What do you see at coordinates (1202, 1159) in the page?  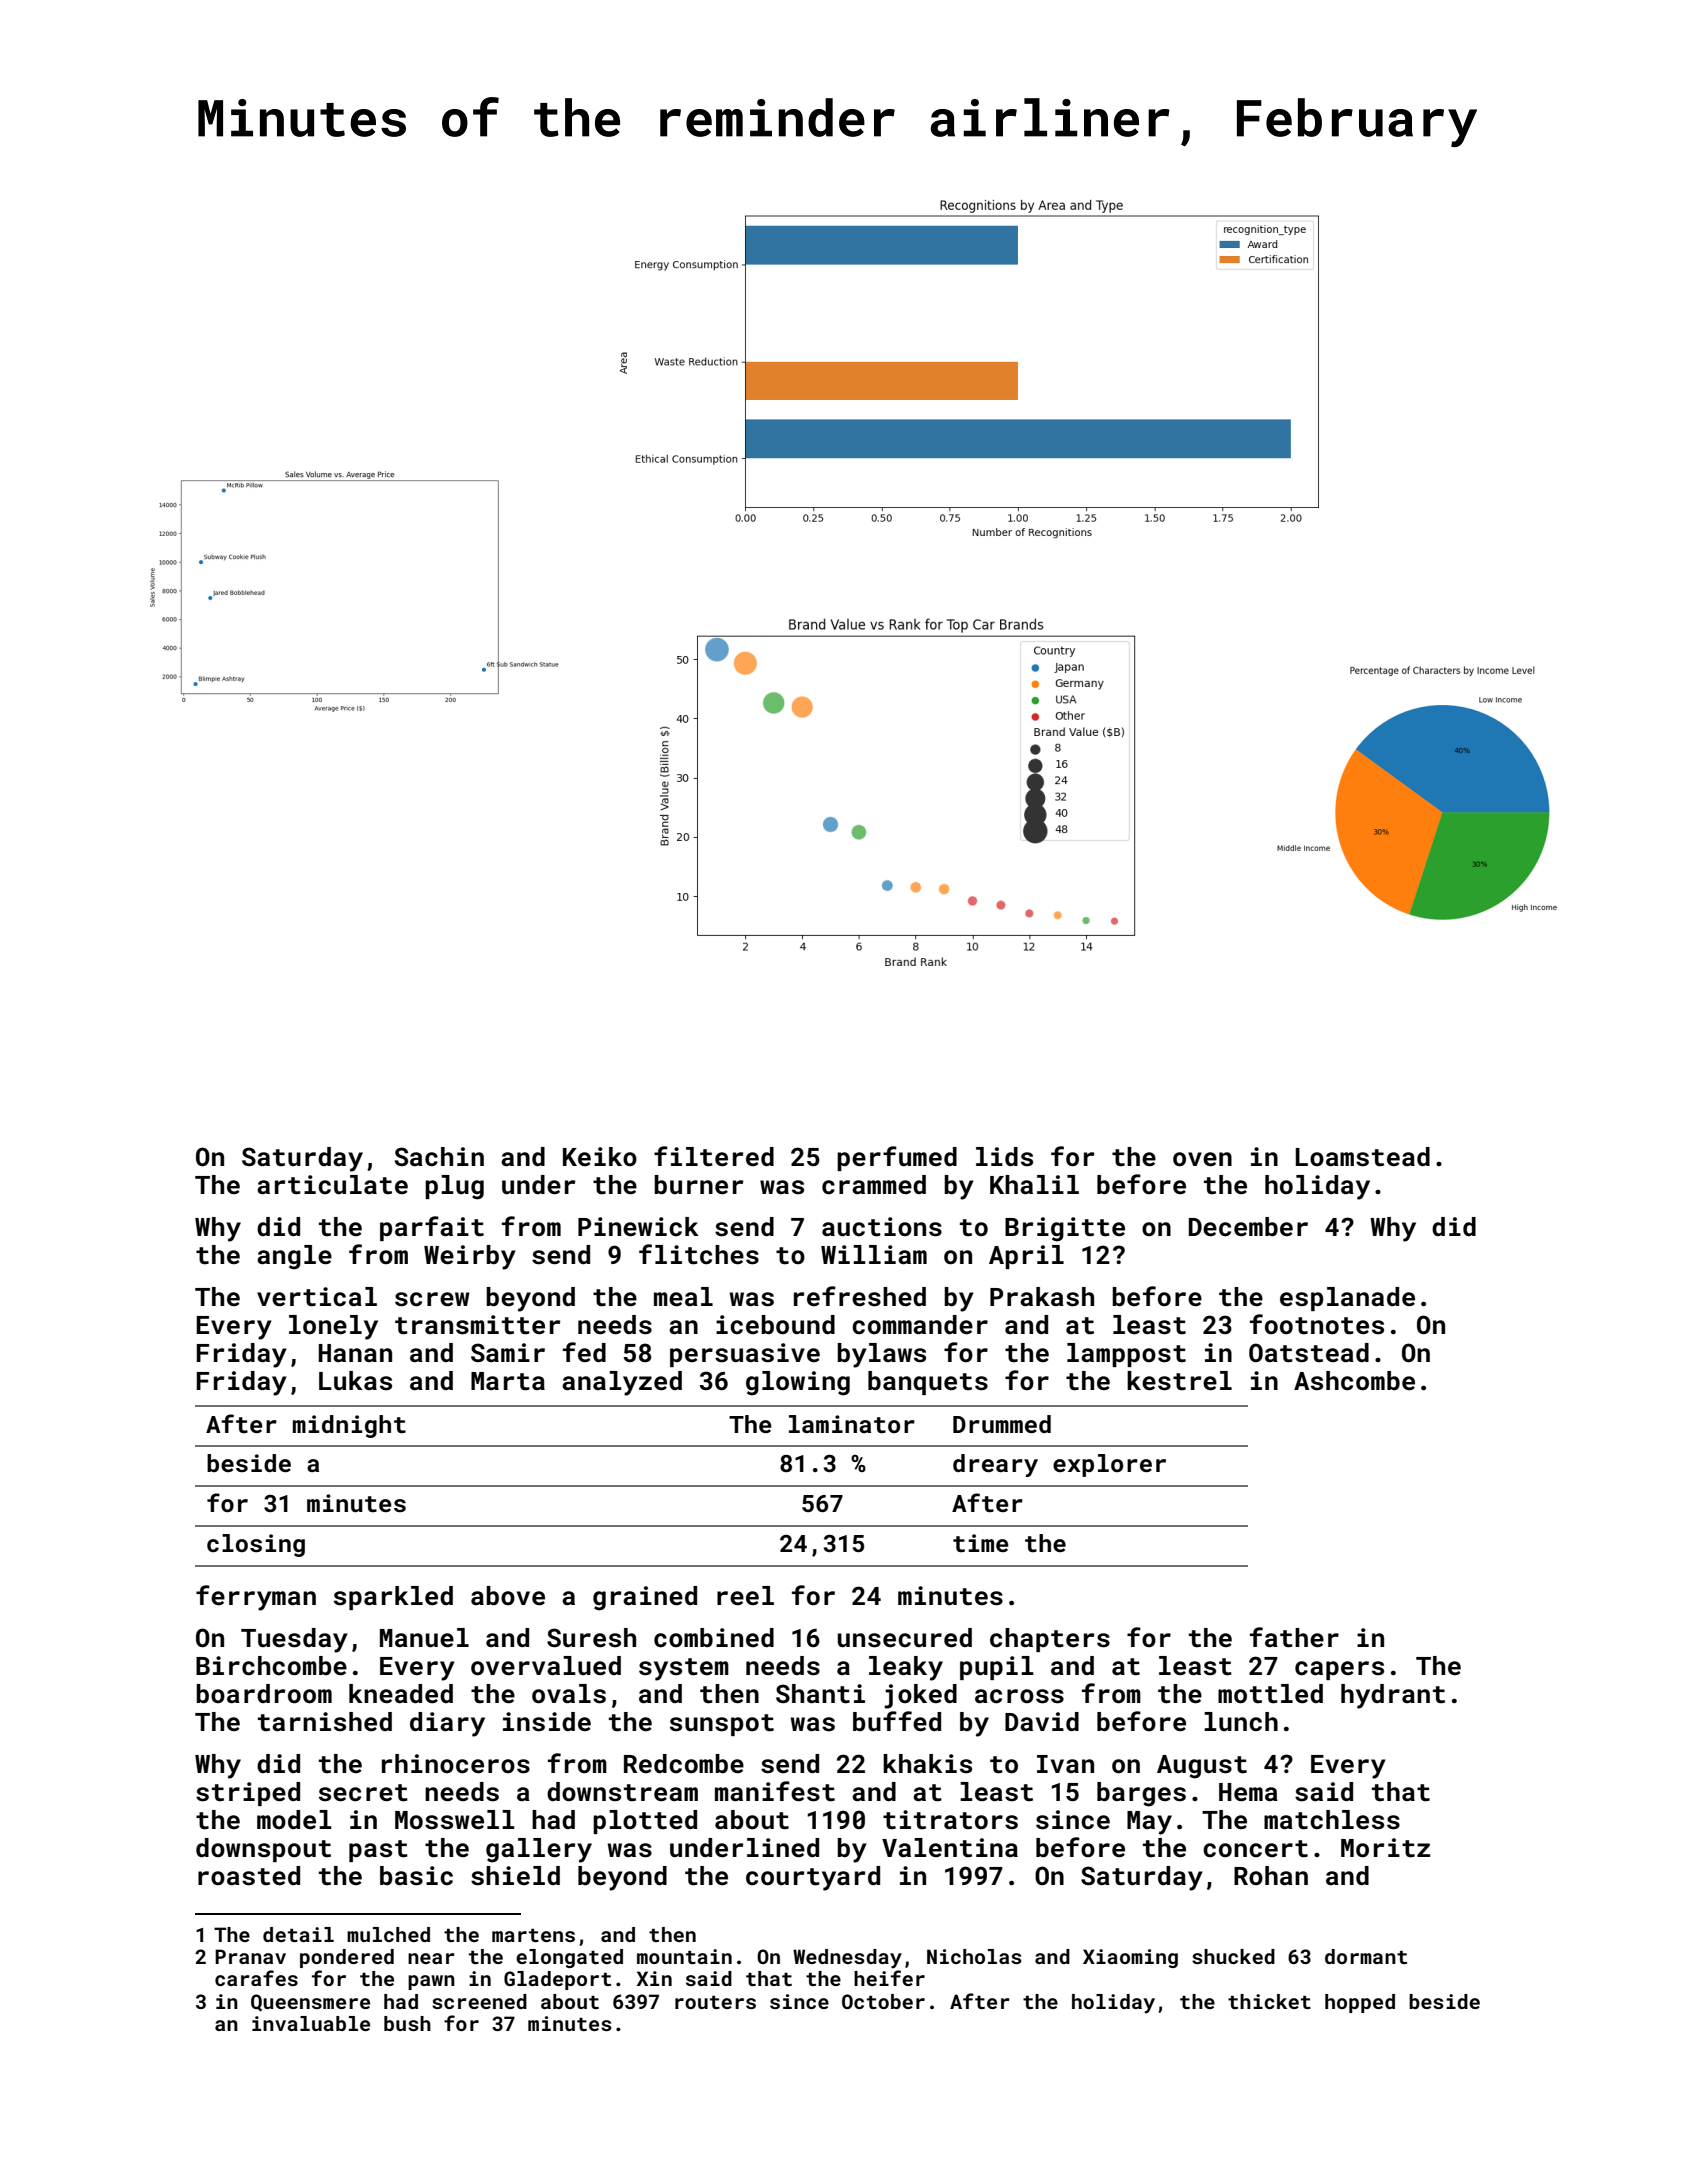 I see `oven` at bounding box center [1202, 1159].
